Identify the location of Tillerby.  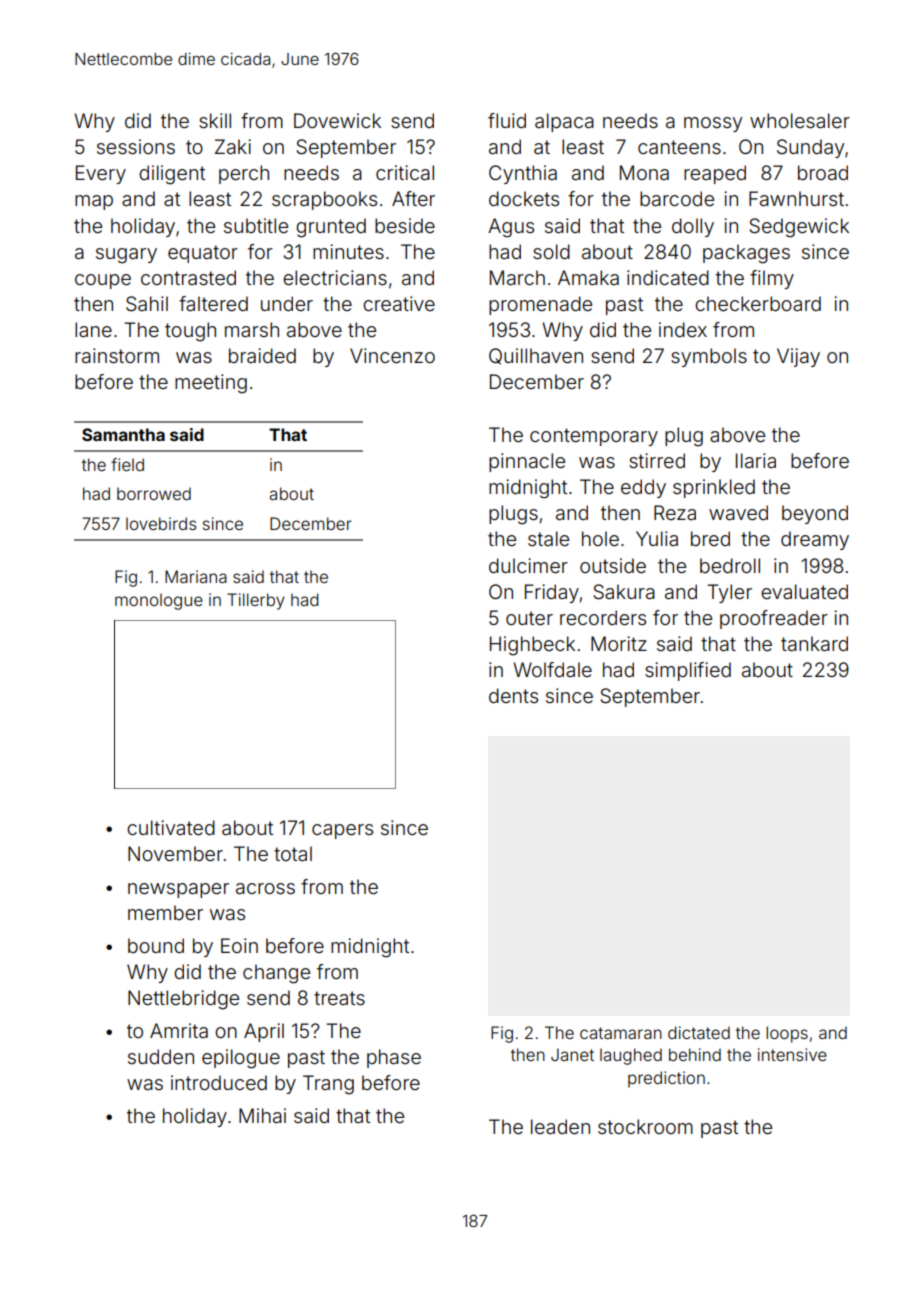
(256, 601).
